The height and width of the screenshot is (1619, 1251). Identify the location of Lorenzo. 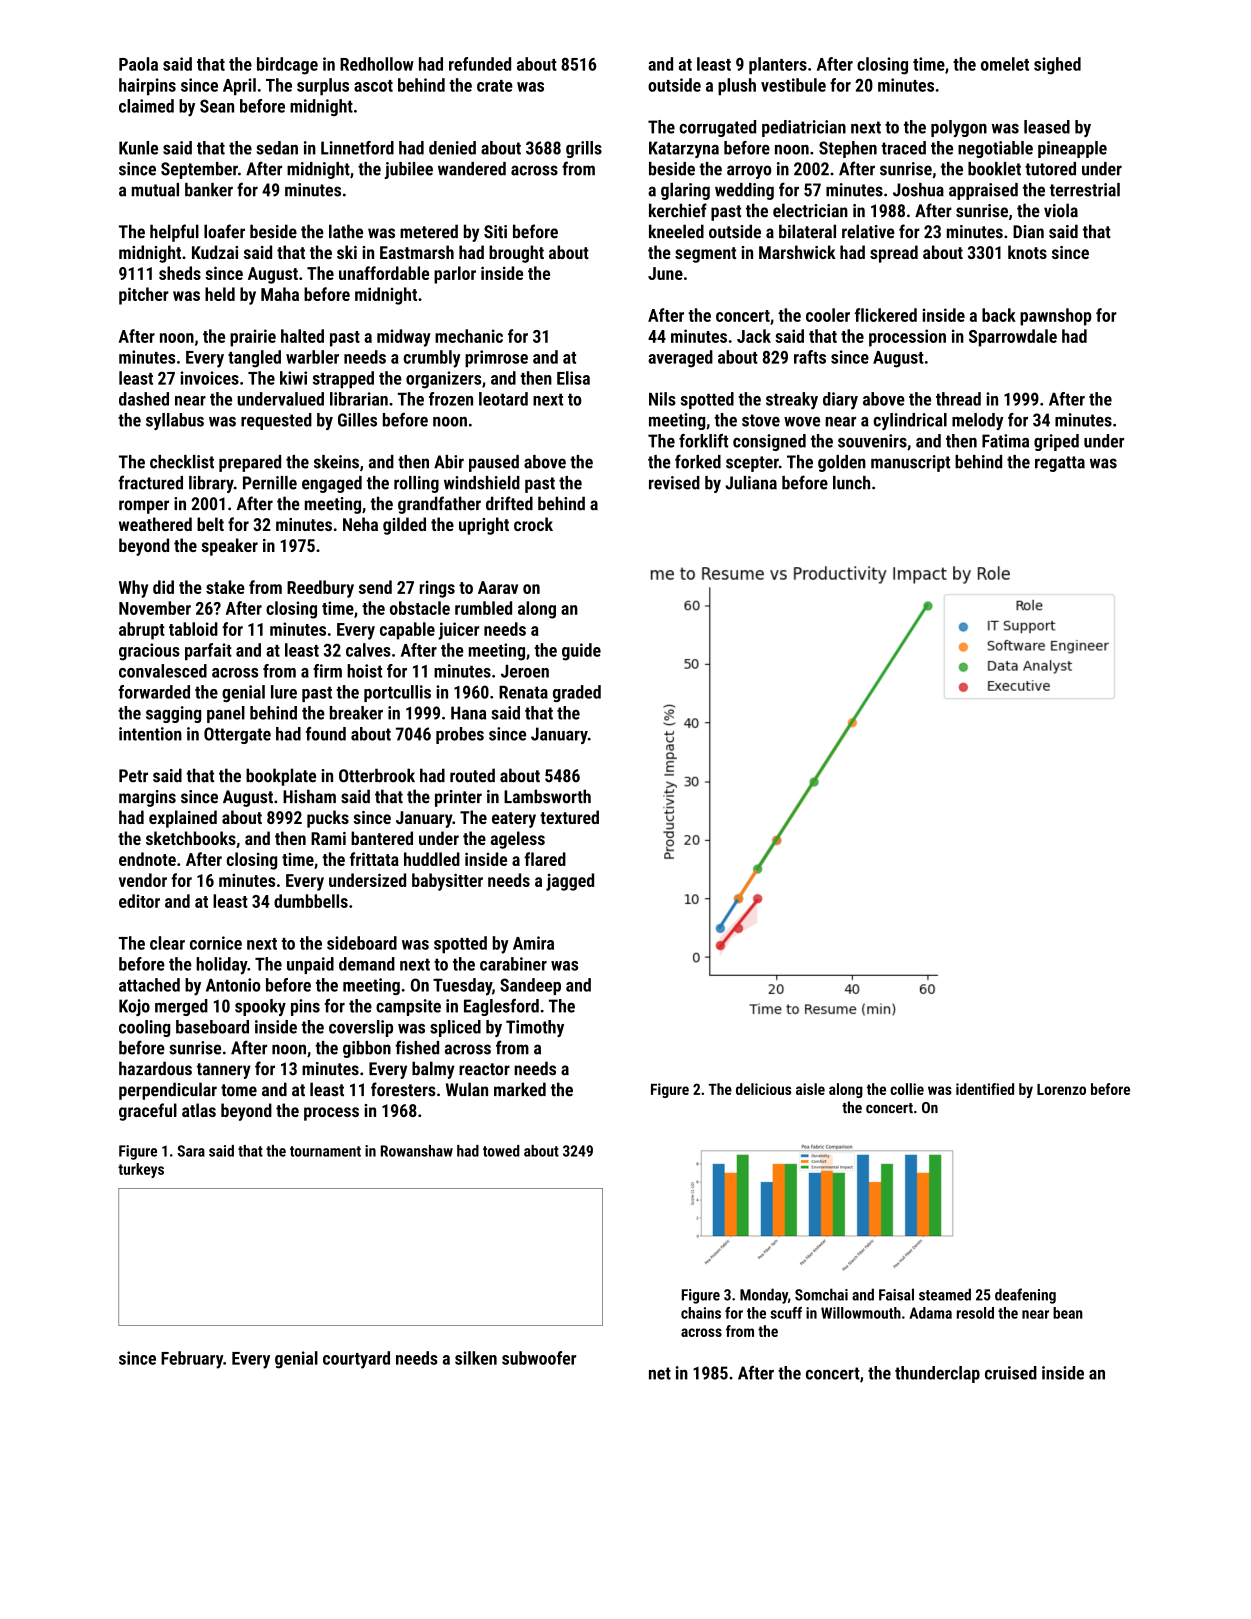
(1061, 1089).
